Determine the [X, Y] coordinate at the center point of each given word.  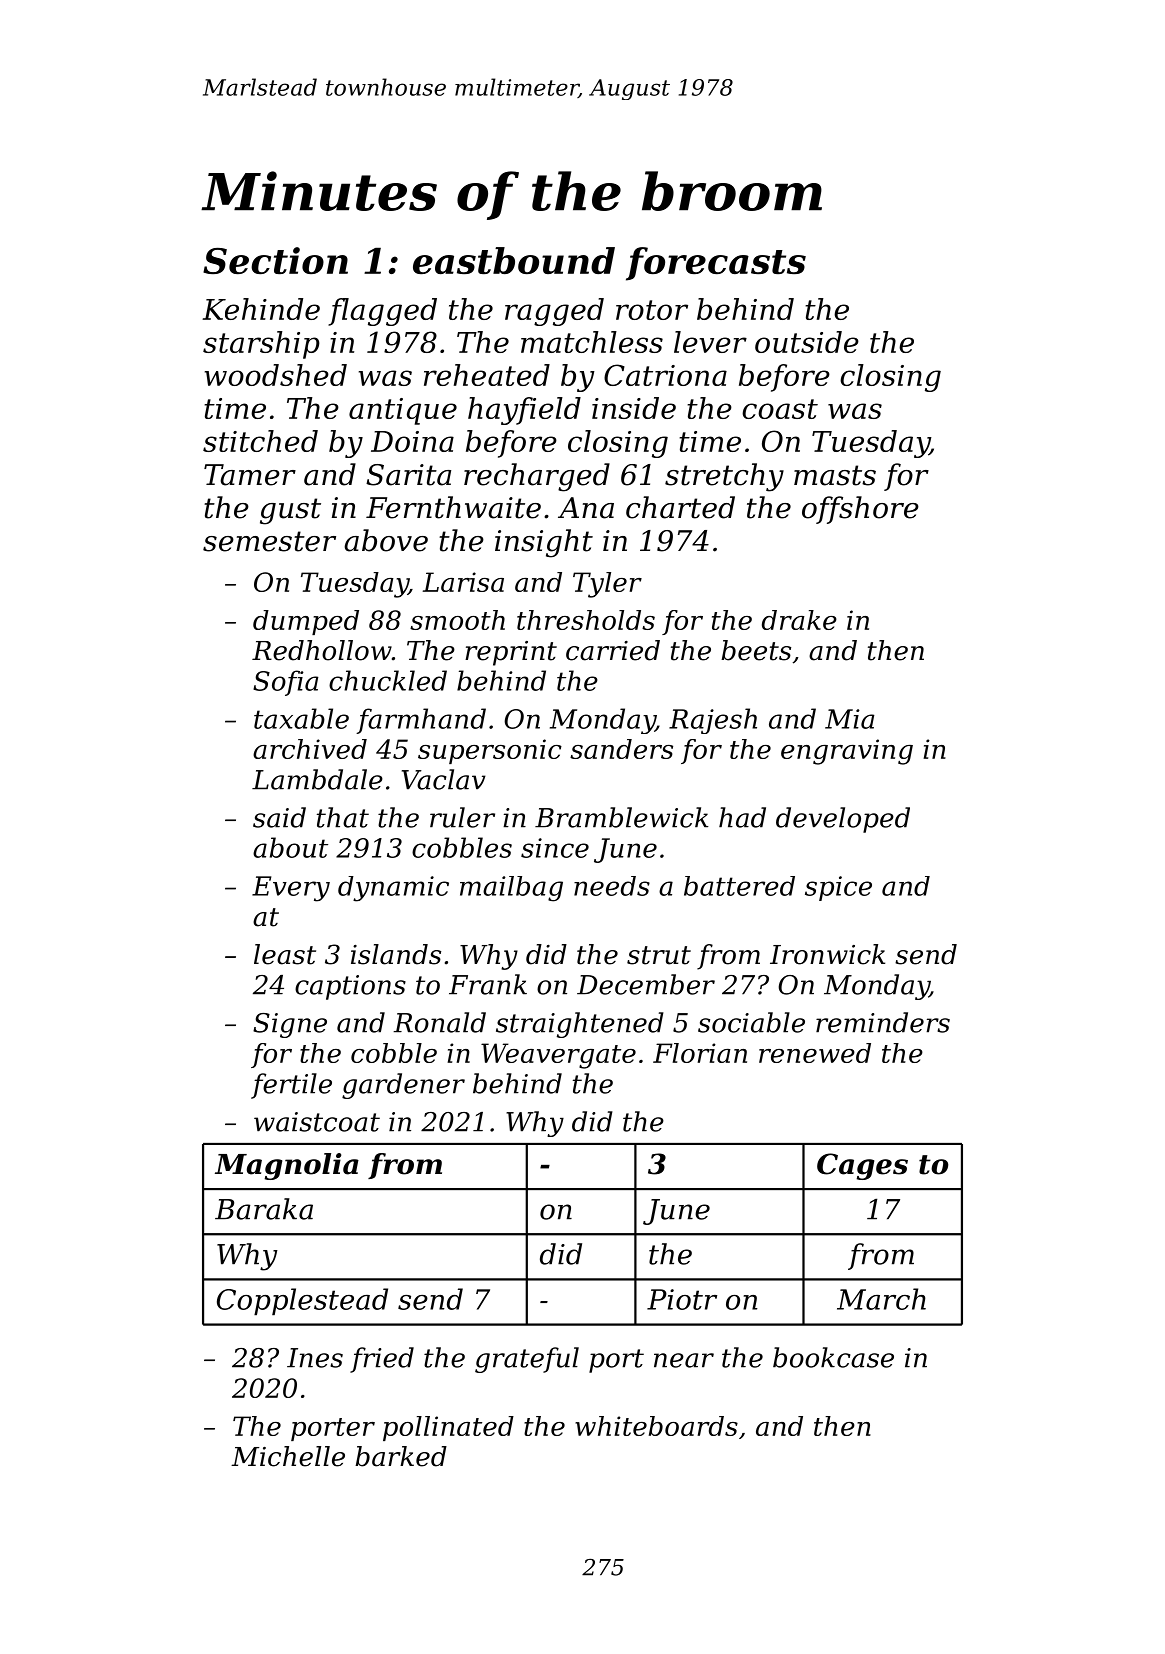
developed [843, 820]
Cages [862, 1166]
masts [835, 475]
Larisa [463, 582]
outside [807, 342]
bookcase [833, 1357]
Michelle [288, 1456]
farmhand [421, 721]
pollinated [448, 1428]
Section [275, 260]
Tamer [250, 475]
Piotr [682, 1299]
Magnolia [287, 1166]
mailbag [511, 889]
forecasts [716, 264]
